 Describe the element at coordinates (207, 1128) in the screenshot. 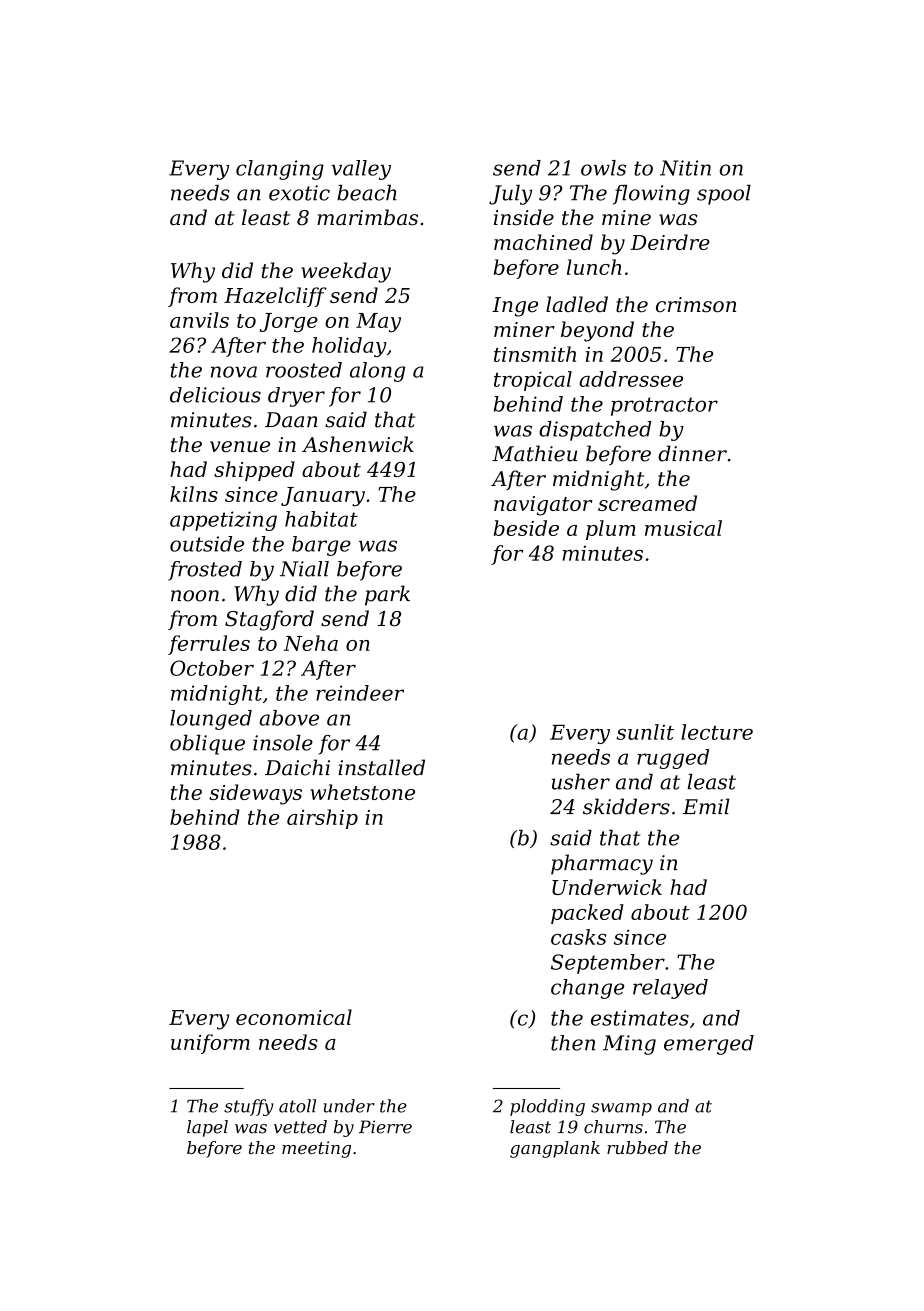

I see `lapel` at that location.
